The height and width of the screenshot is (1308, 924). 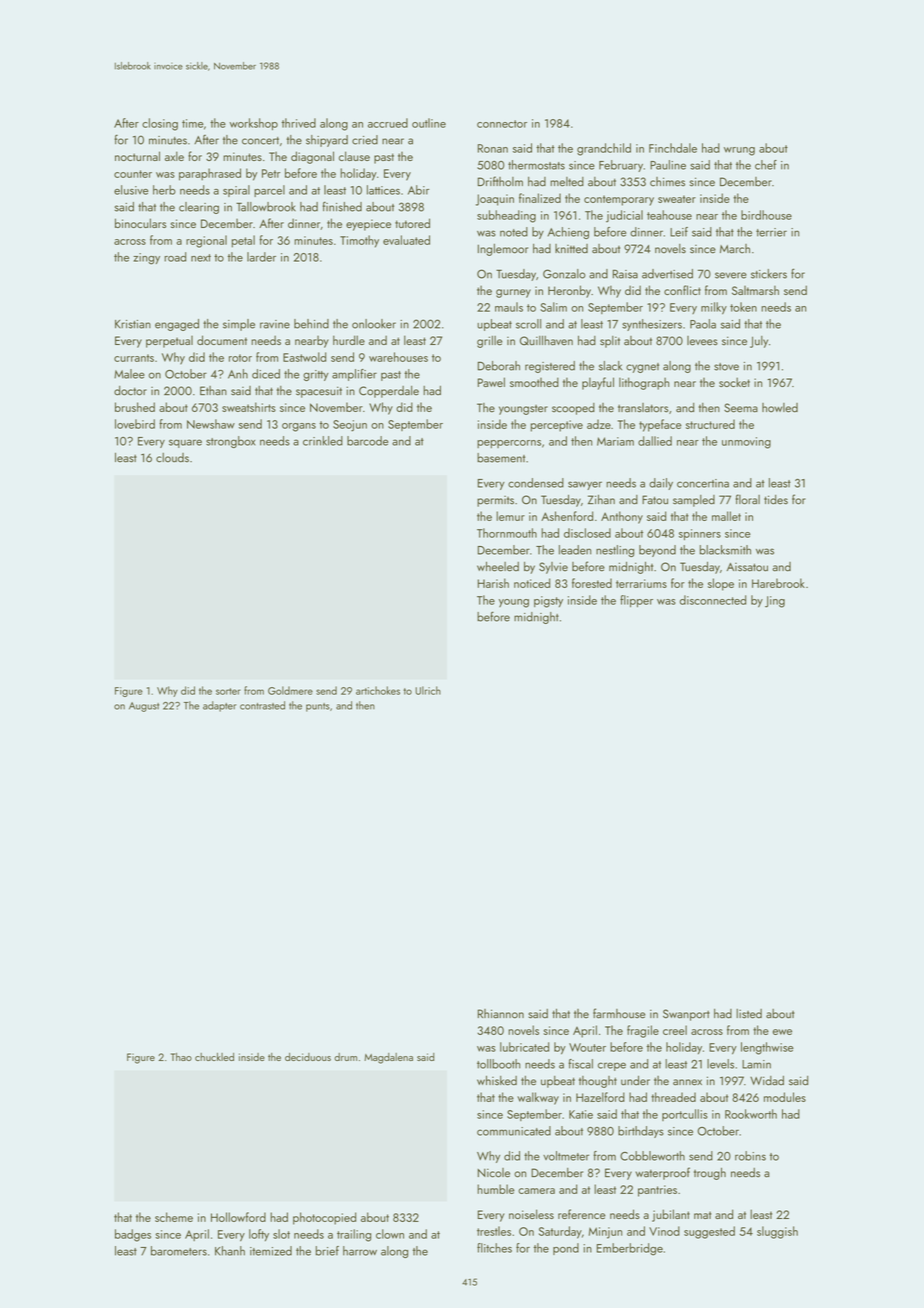 I want to click on punts, so click(x=318, y=707).
